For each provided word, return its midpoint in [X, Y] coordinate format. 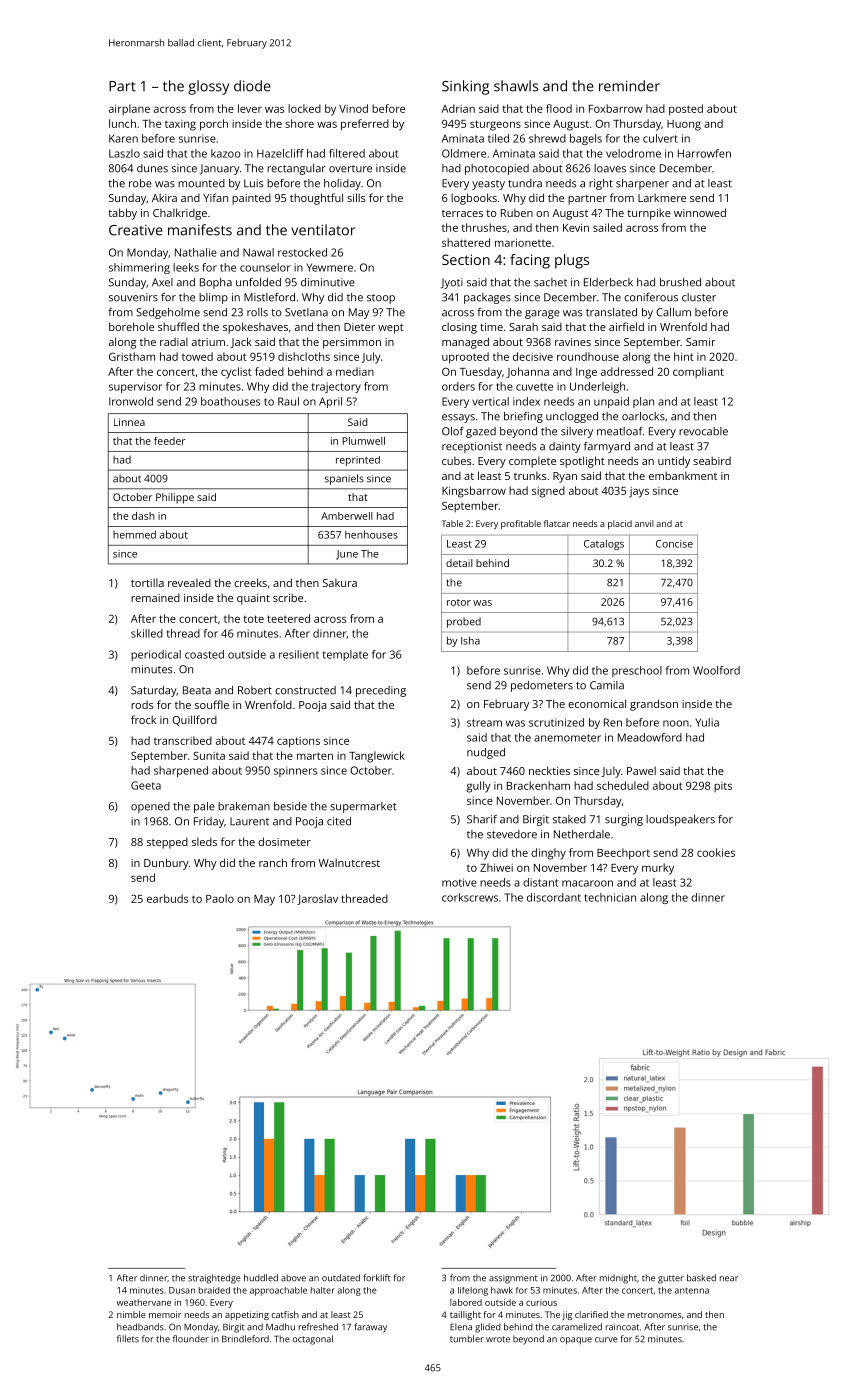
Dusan [182, 1290]
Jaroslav [317, 899]
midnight [618, 1279]
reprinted [358, 461]
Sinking [465, 87]
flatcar [557, 523]
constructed [305, 690]
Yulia [707, 722]
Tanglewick [377, 757]
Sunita [209, 755]
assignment [513, 1279]
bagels [586, 139]
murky [658, 869]
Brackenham [538, 785]
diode [252, 86]
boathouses [230, 401]
